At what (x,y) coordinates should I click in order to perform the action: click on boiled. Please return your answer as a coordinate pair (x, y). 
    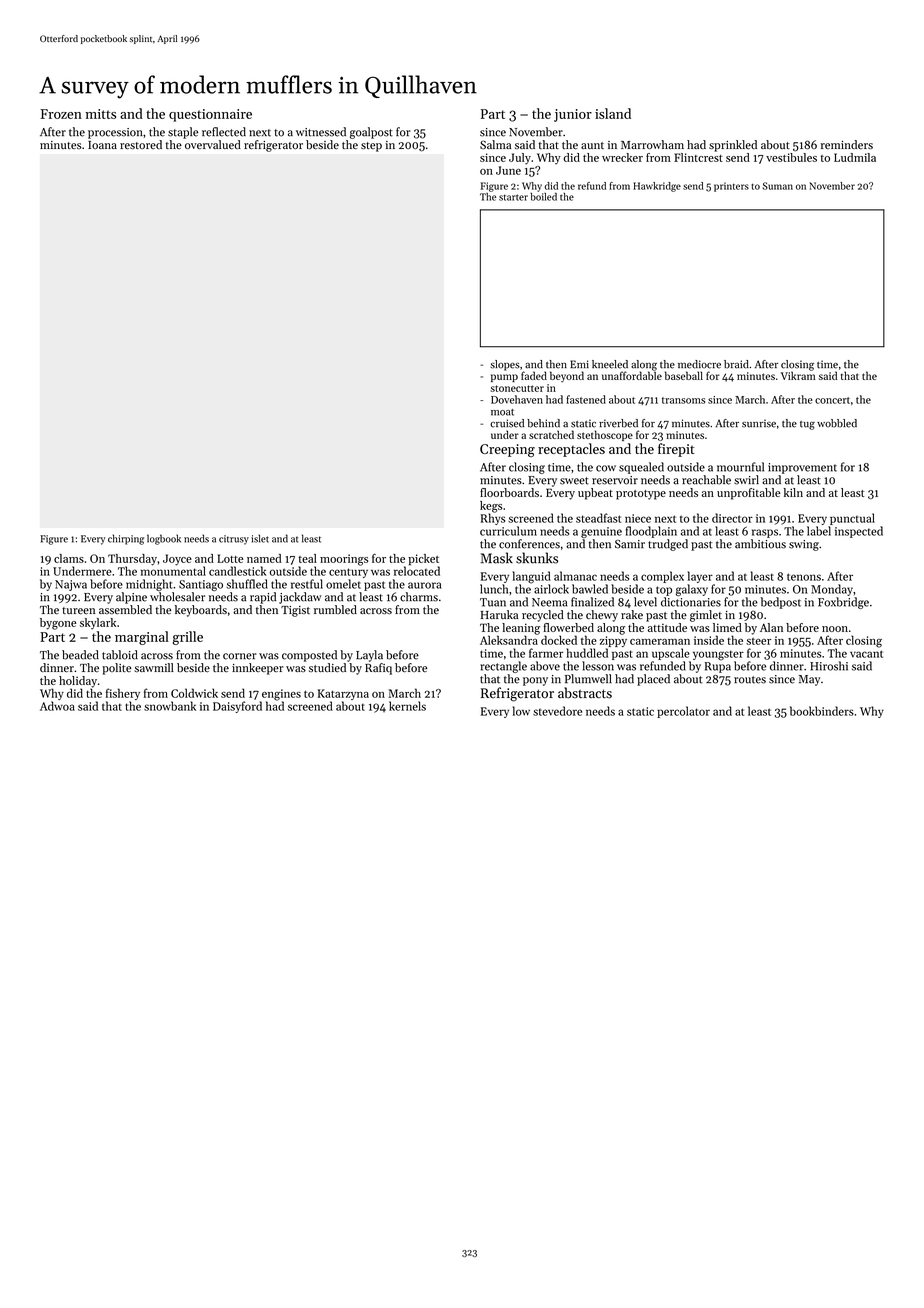
    Looking at the image, I should click on (543, 197).
